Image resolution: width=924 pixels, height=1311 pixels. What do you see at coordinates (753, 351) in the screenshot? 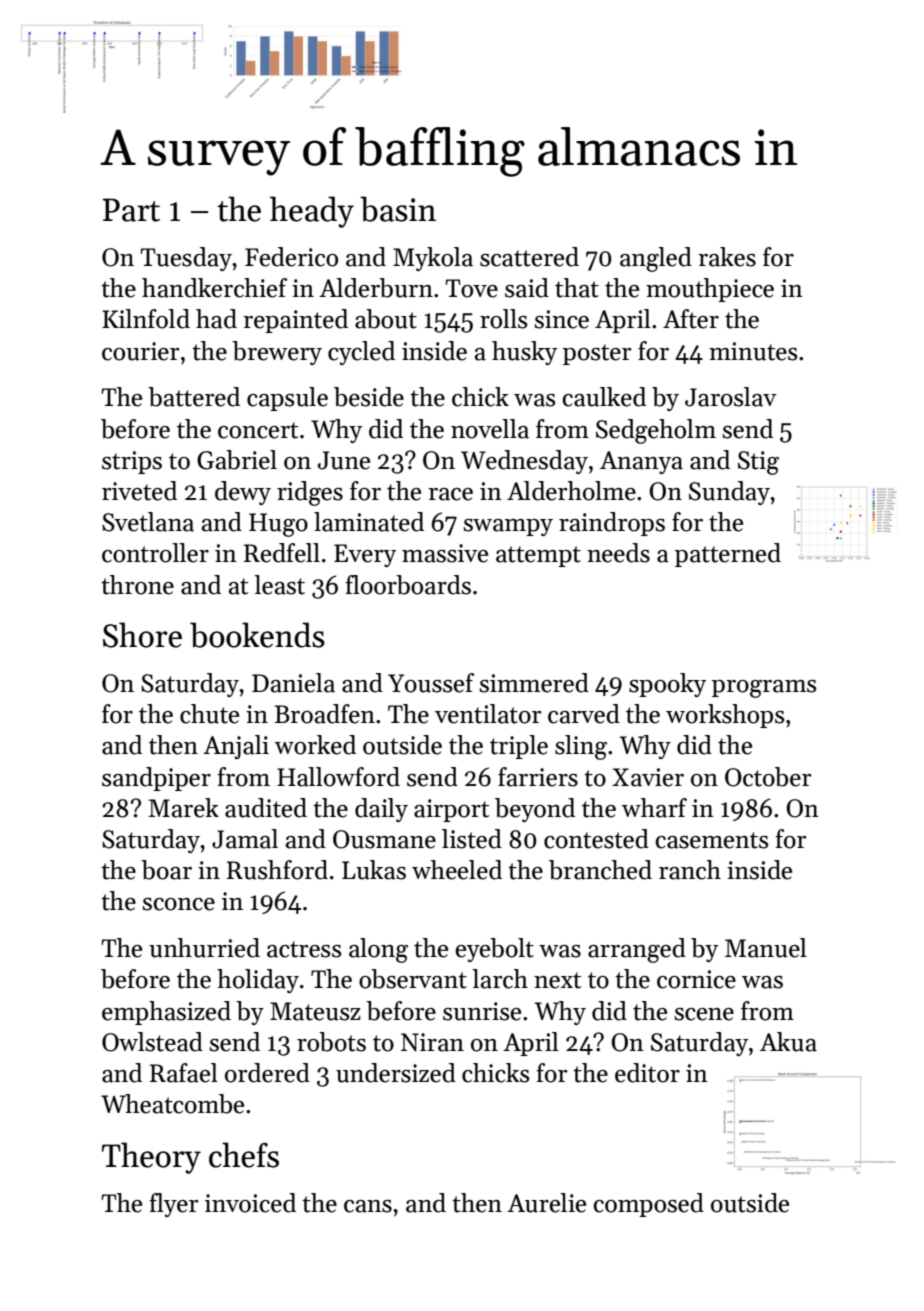
I see `minutes` at bounding box center [753, 351].
